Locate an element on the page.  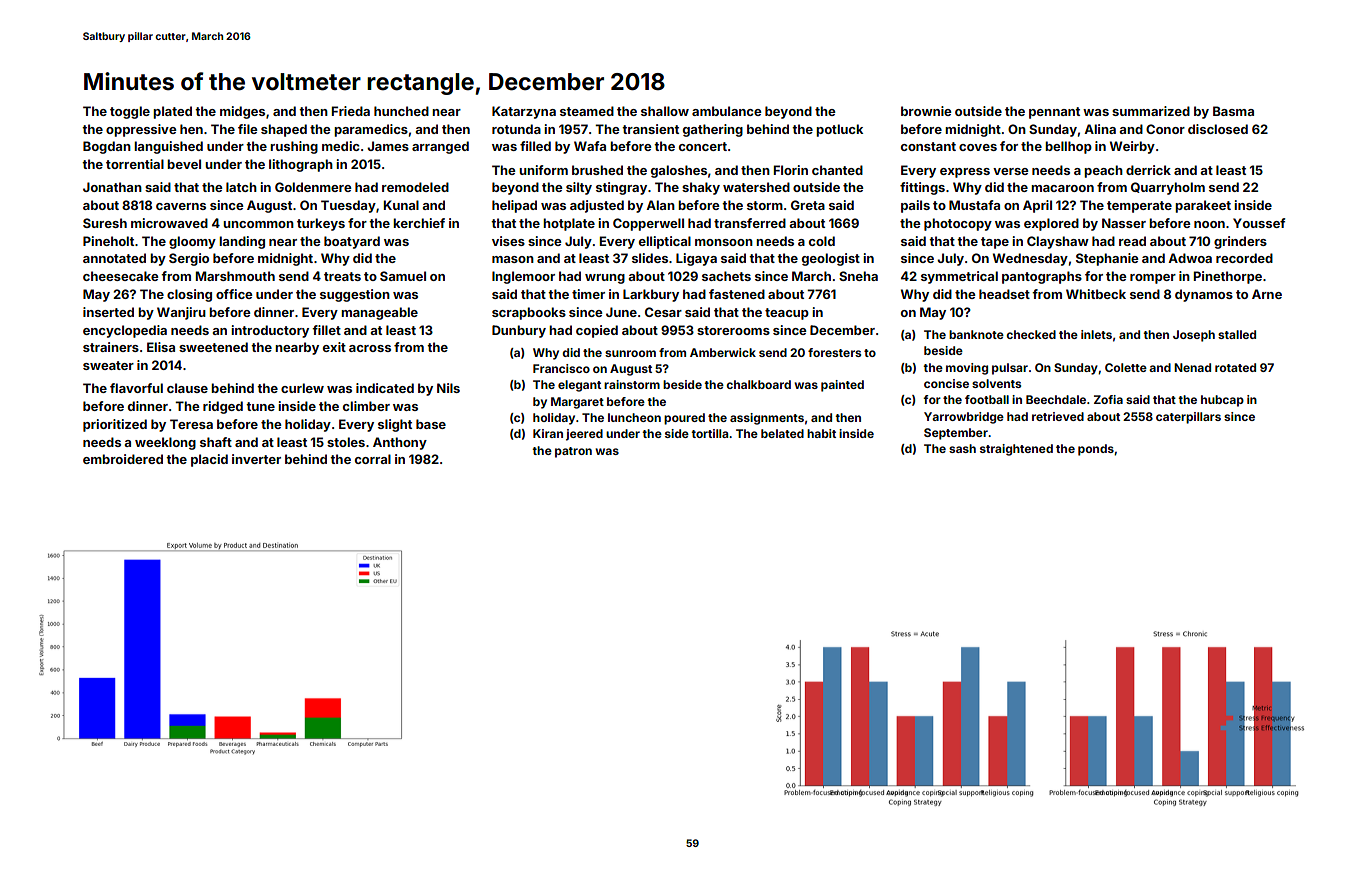
Elisa is located at coordinates (161, 347).
